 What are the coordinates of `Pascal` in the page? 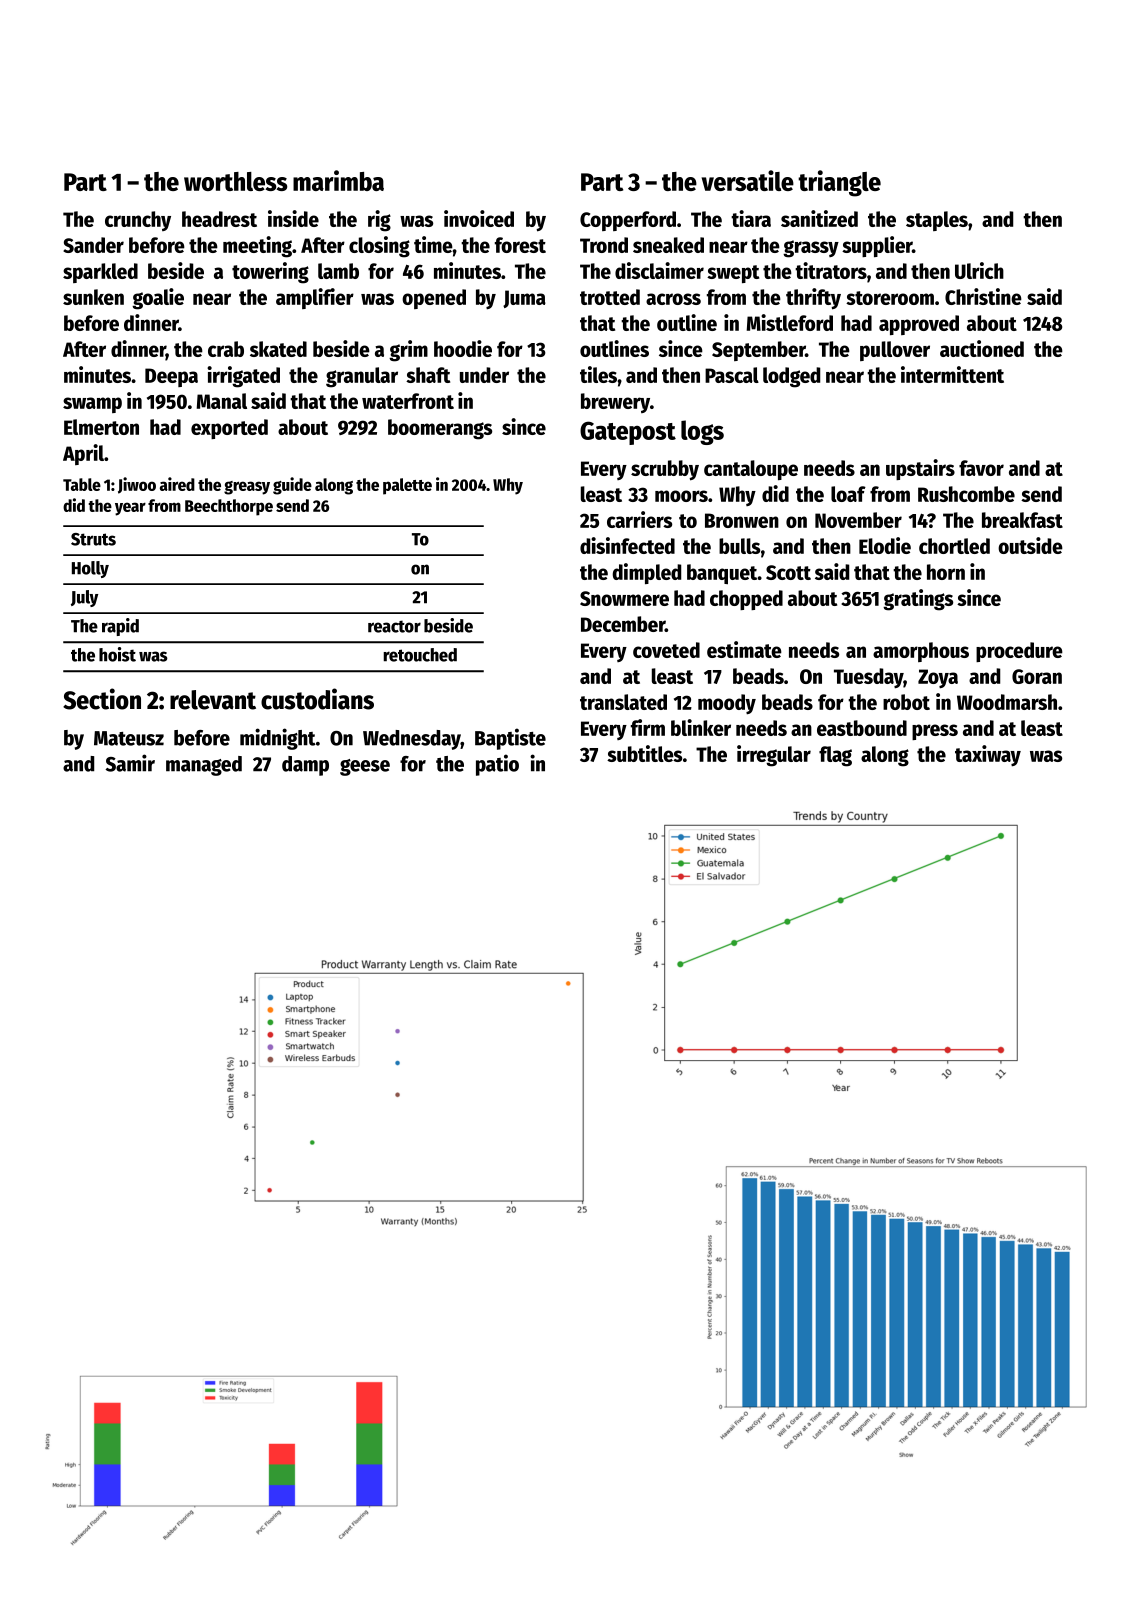 It's located at (732, 375).
